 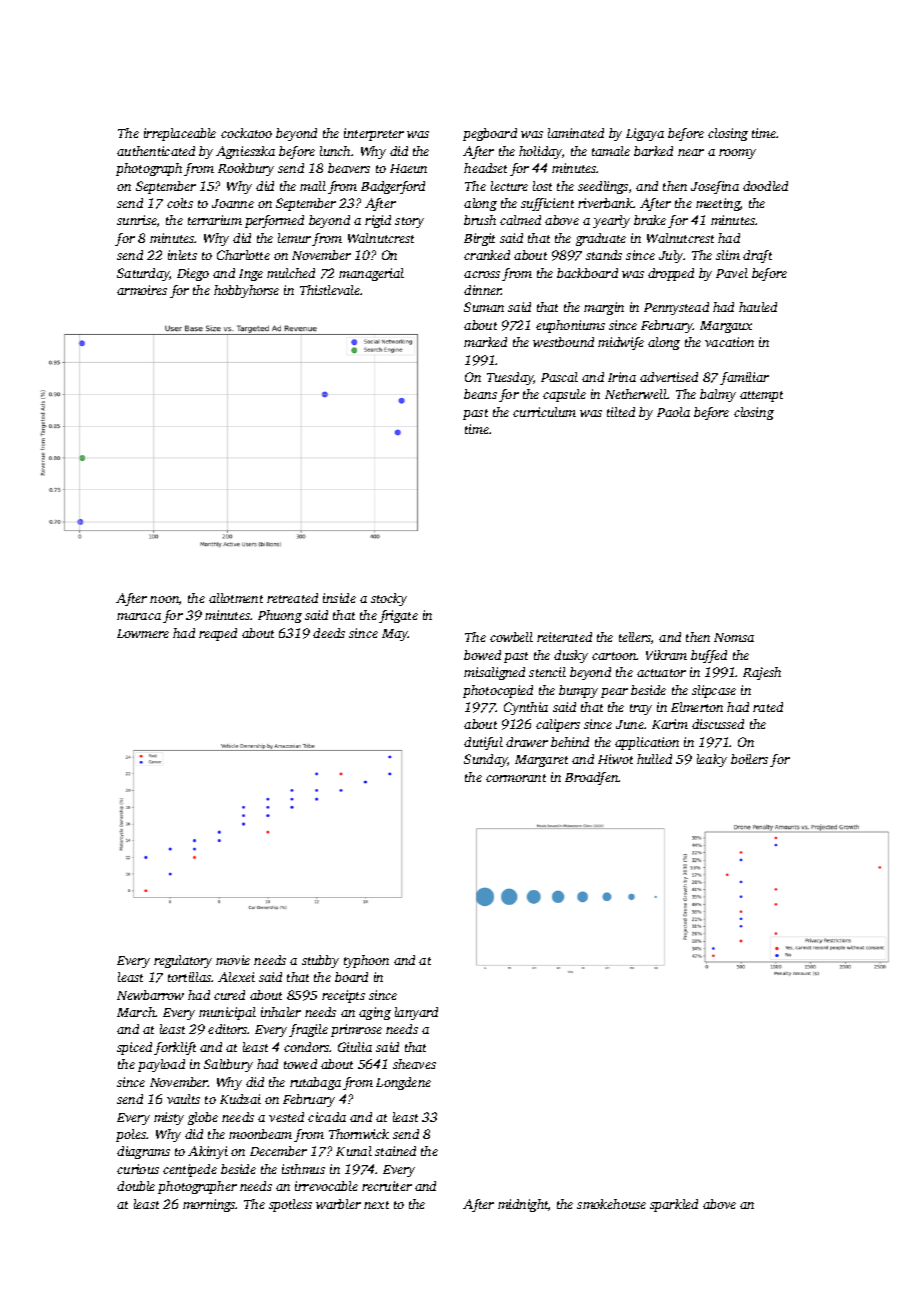 I want to click on retreated, so click(x=292, y=598).
